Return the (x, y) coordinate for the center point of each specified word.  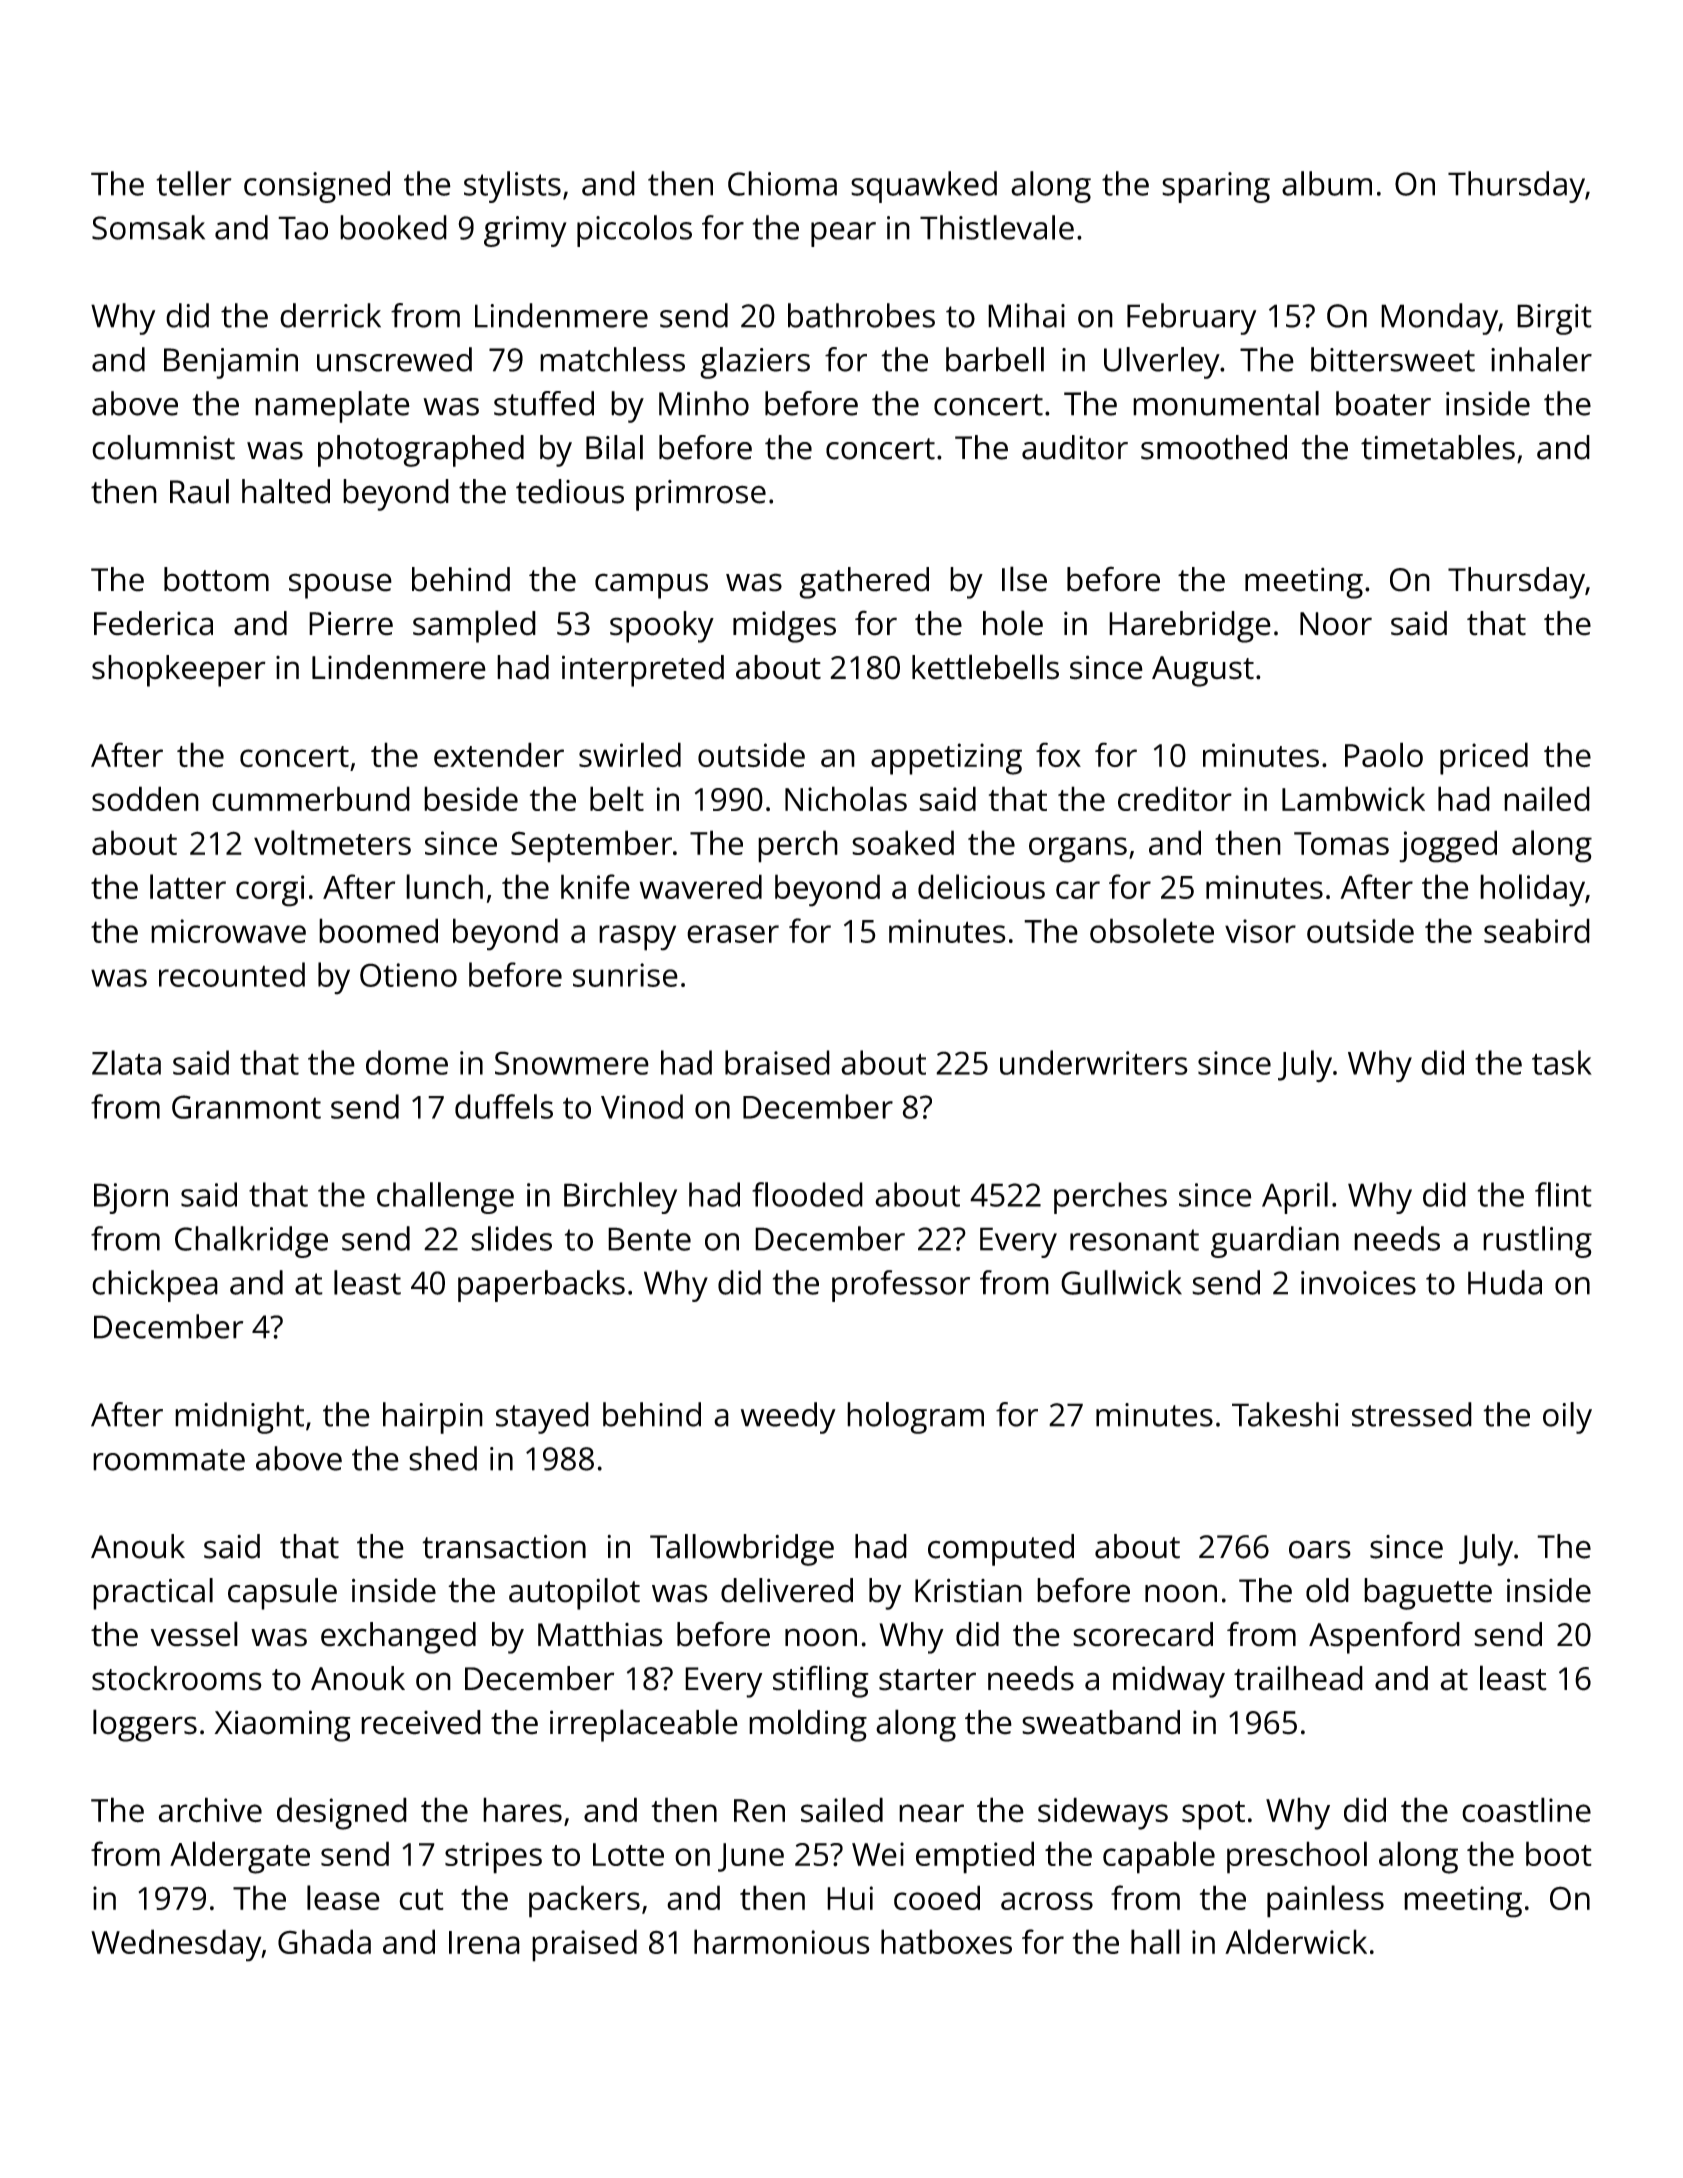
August (1203, 671)
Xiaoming (282, 1726)
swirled (630, 754)
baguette (1428, 1594)
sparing (1216, 187)
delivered (787, 1590)
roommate (169, 1460)
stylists (512, 187)
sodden (145, 798)
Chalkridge (251, 1242)
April (1295, 1198)
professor (901, 1286)
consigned (317, 187)
